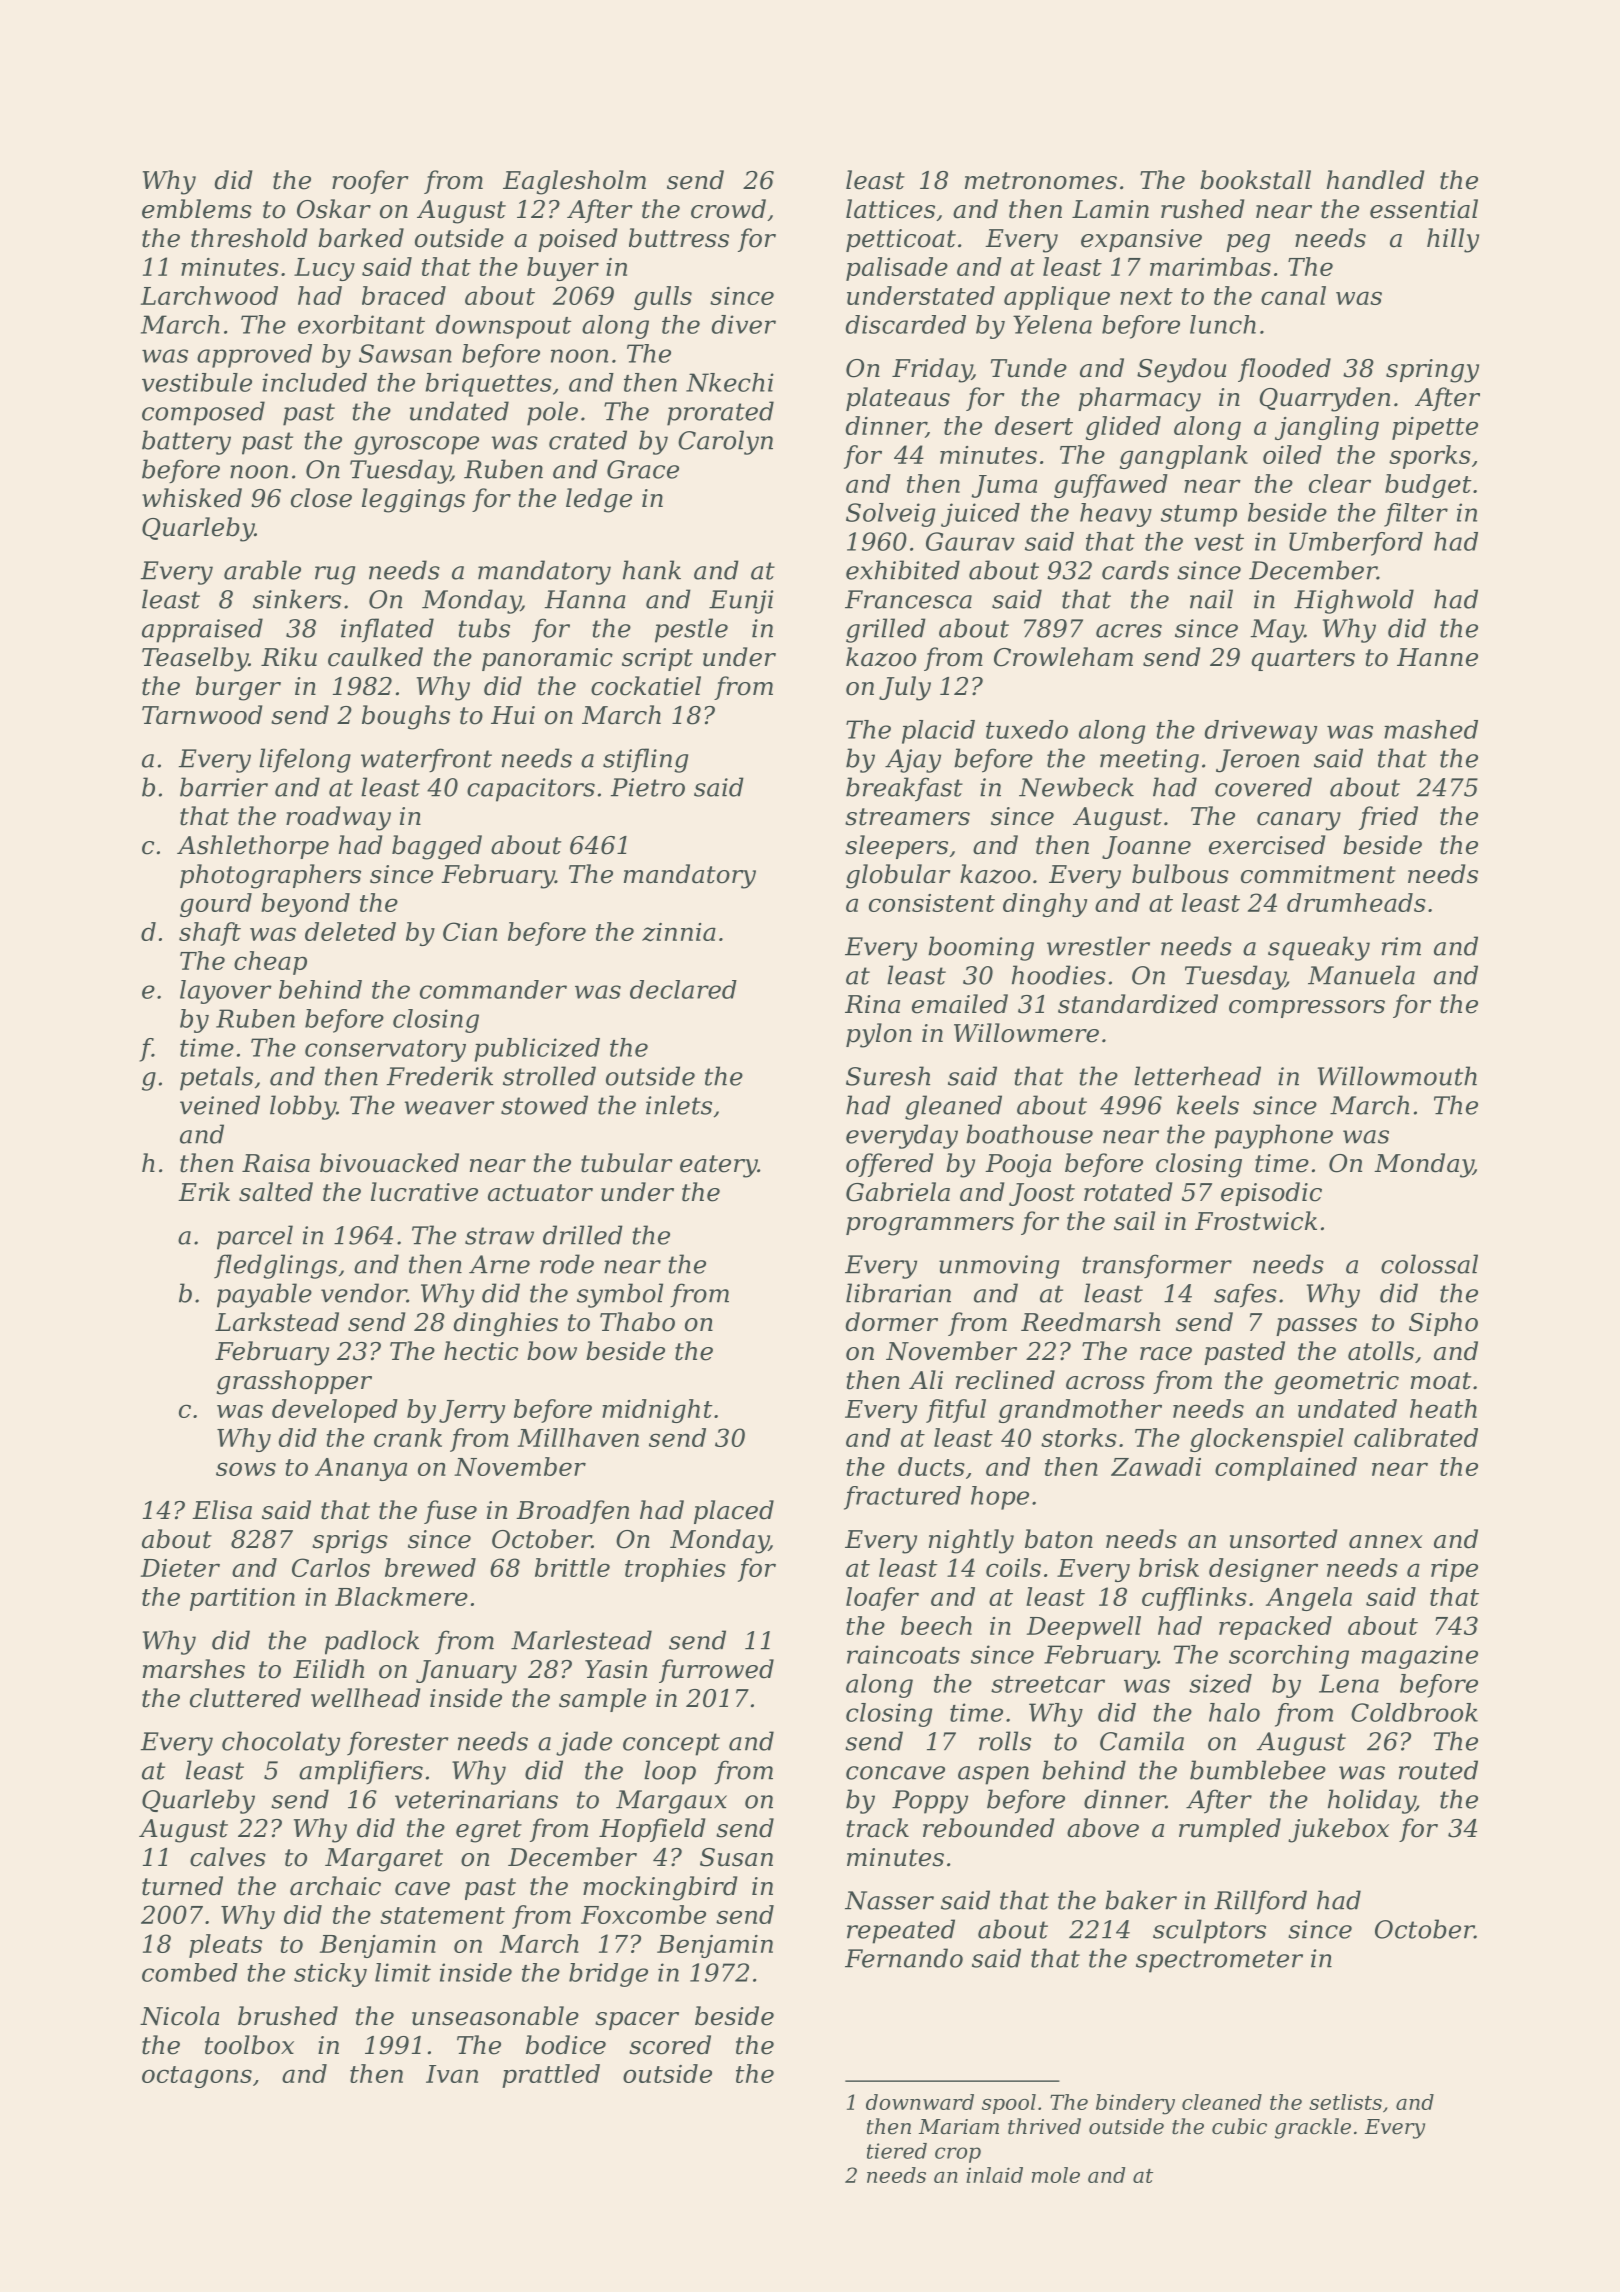  I want to click on roofer, so click(370, 182).
